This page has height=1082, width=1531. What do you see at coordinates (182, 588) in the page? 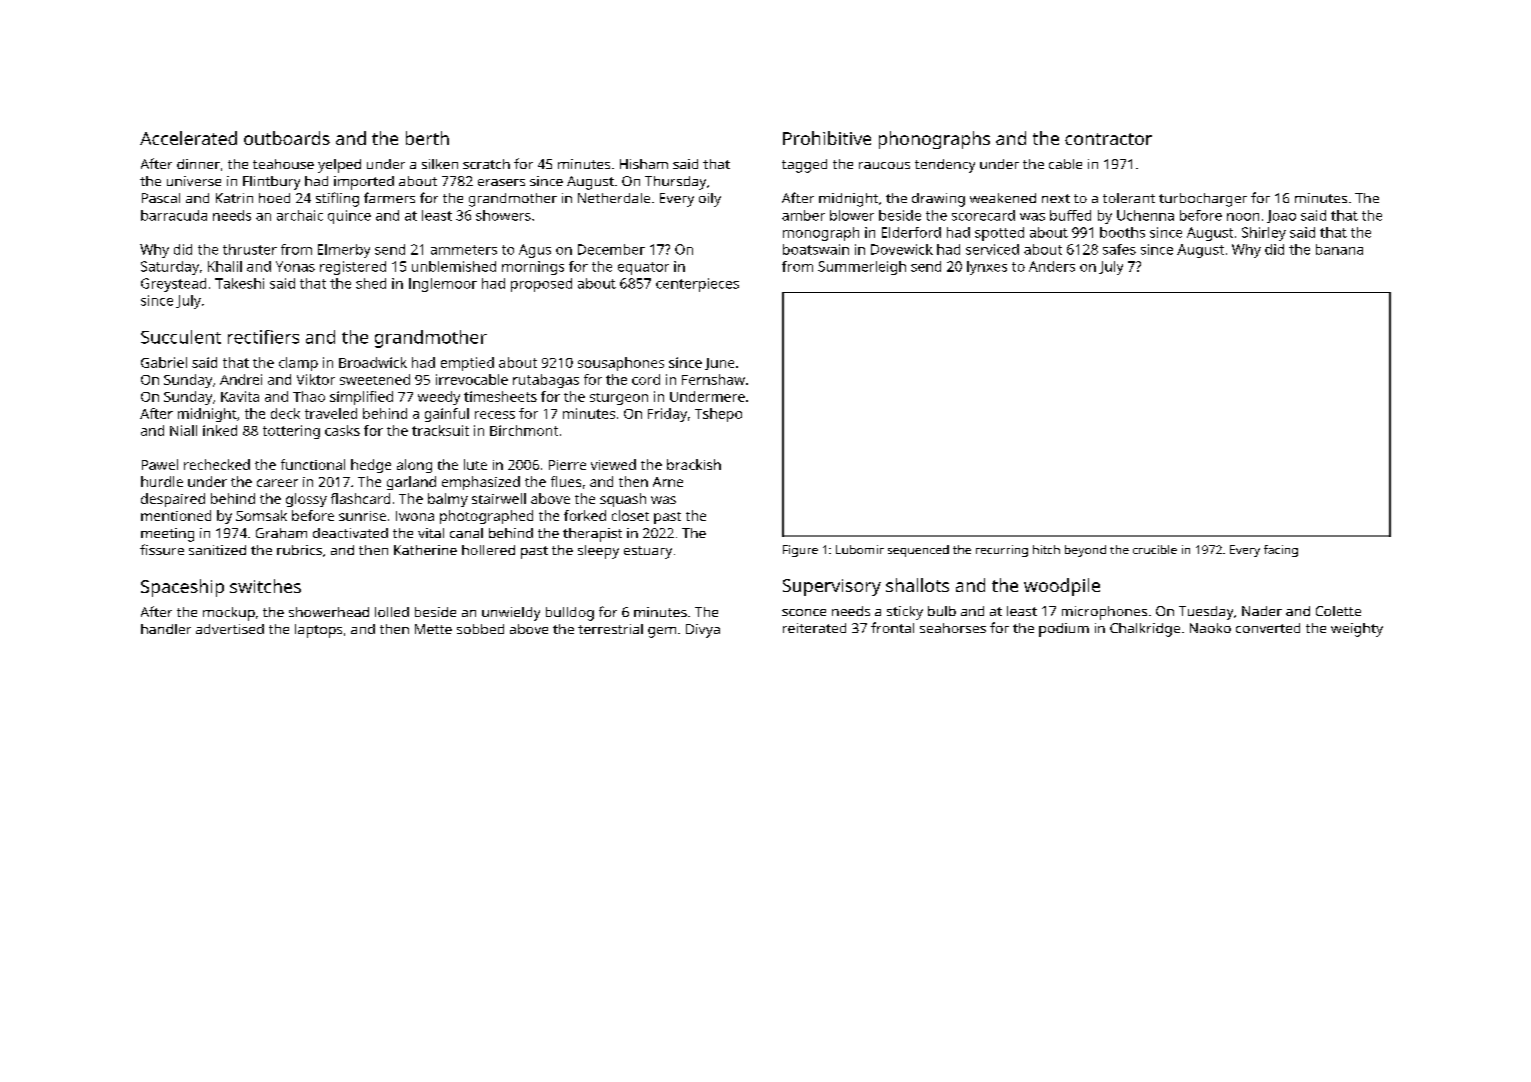
I see `Spaceship` at bounding box center [182, 588].
